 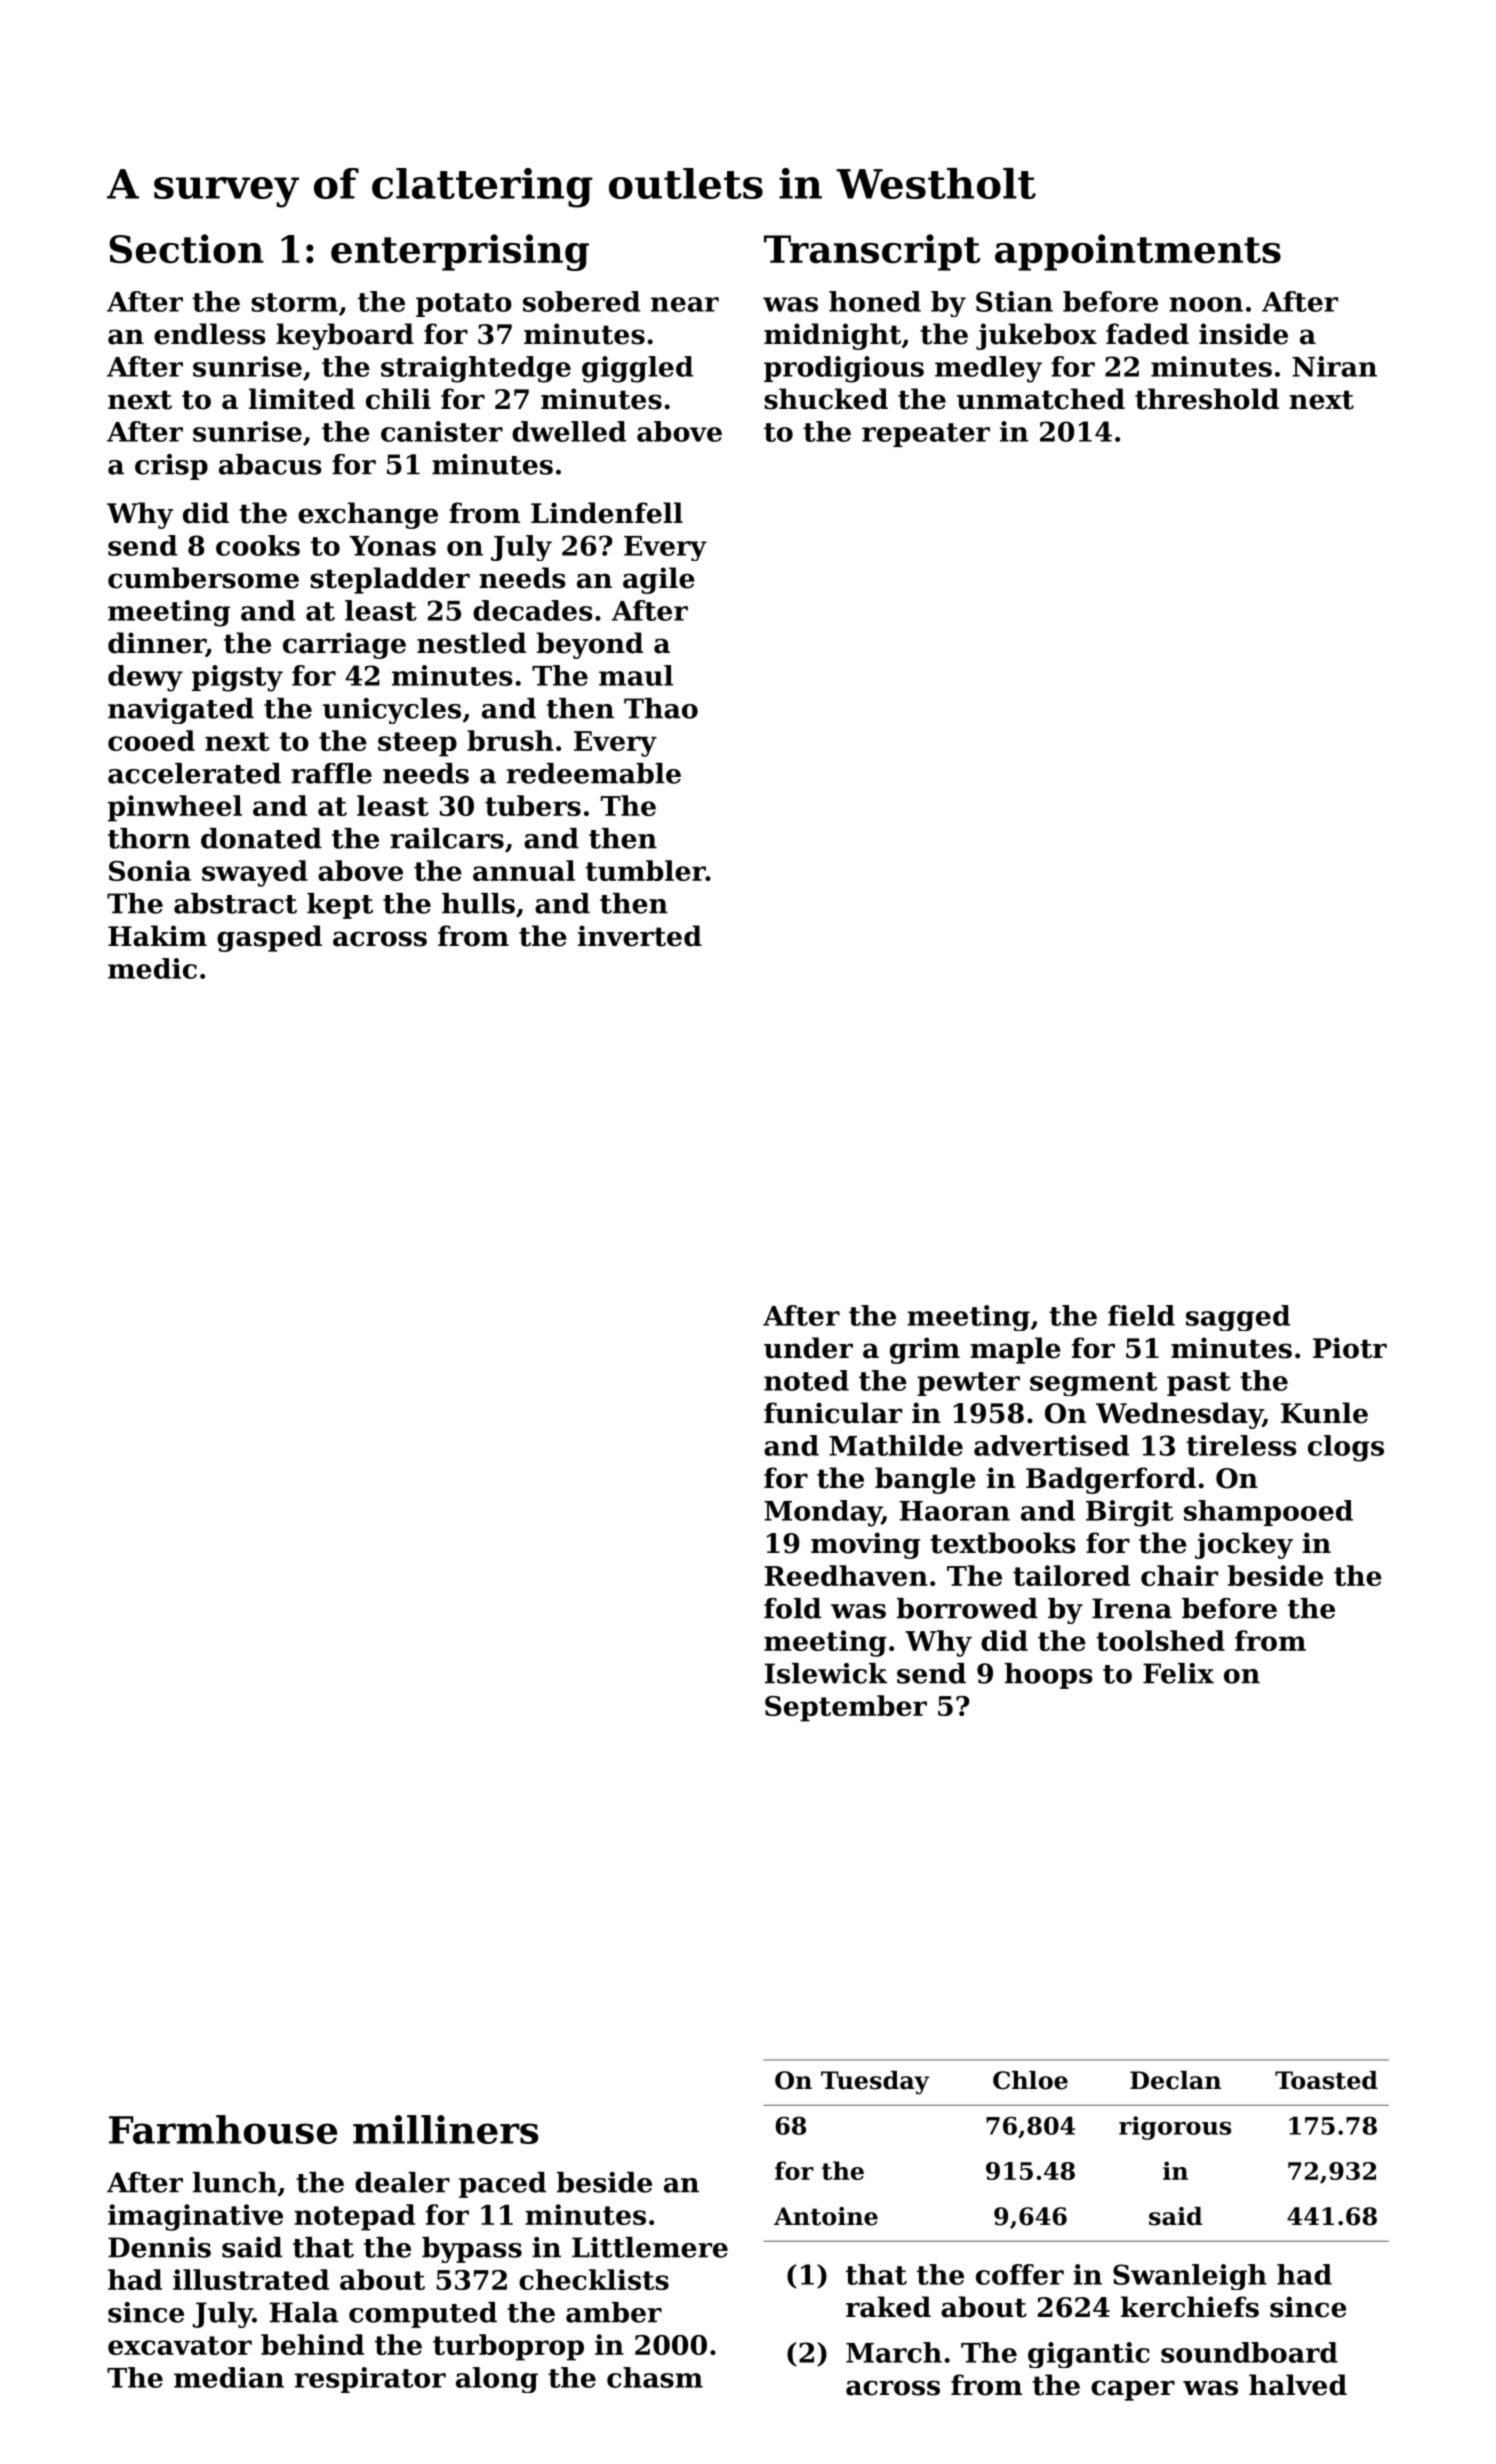 I want to click on enterprising, so click(x=460, y=252).
